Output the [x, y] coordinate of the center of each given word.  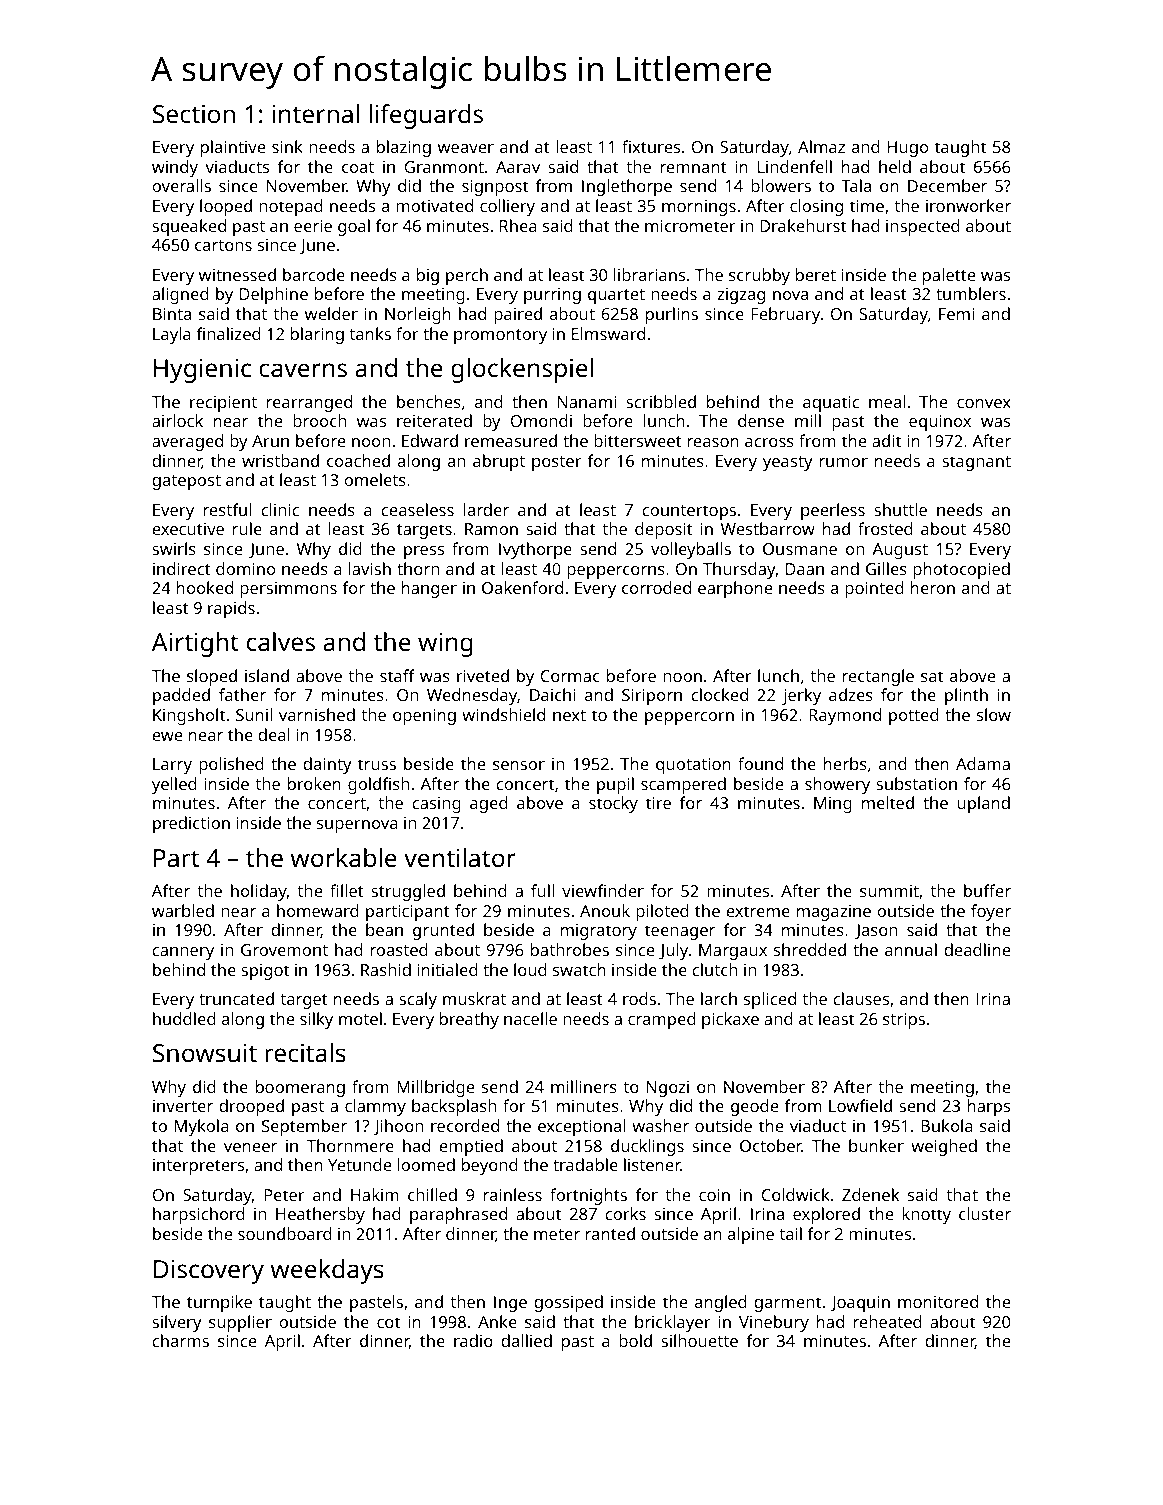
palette [949, 276]
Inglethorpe [627, 187]
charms [180, 1340]
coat [358, 167]
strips [904, 1021]
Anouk [605, 910]
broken [314, 783]
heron [933, 587]
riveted [483, 675]
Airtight [195, 644]
